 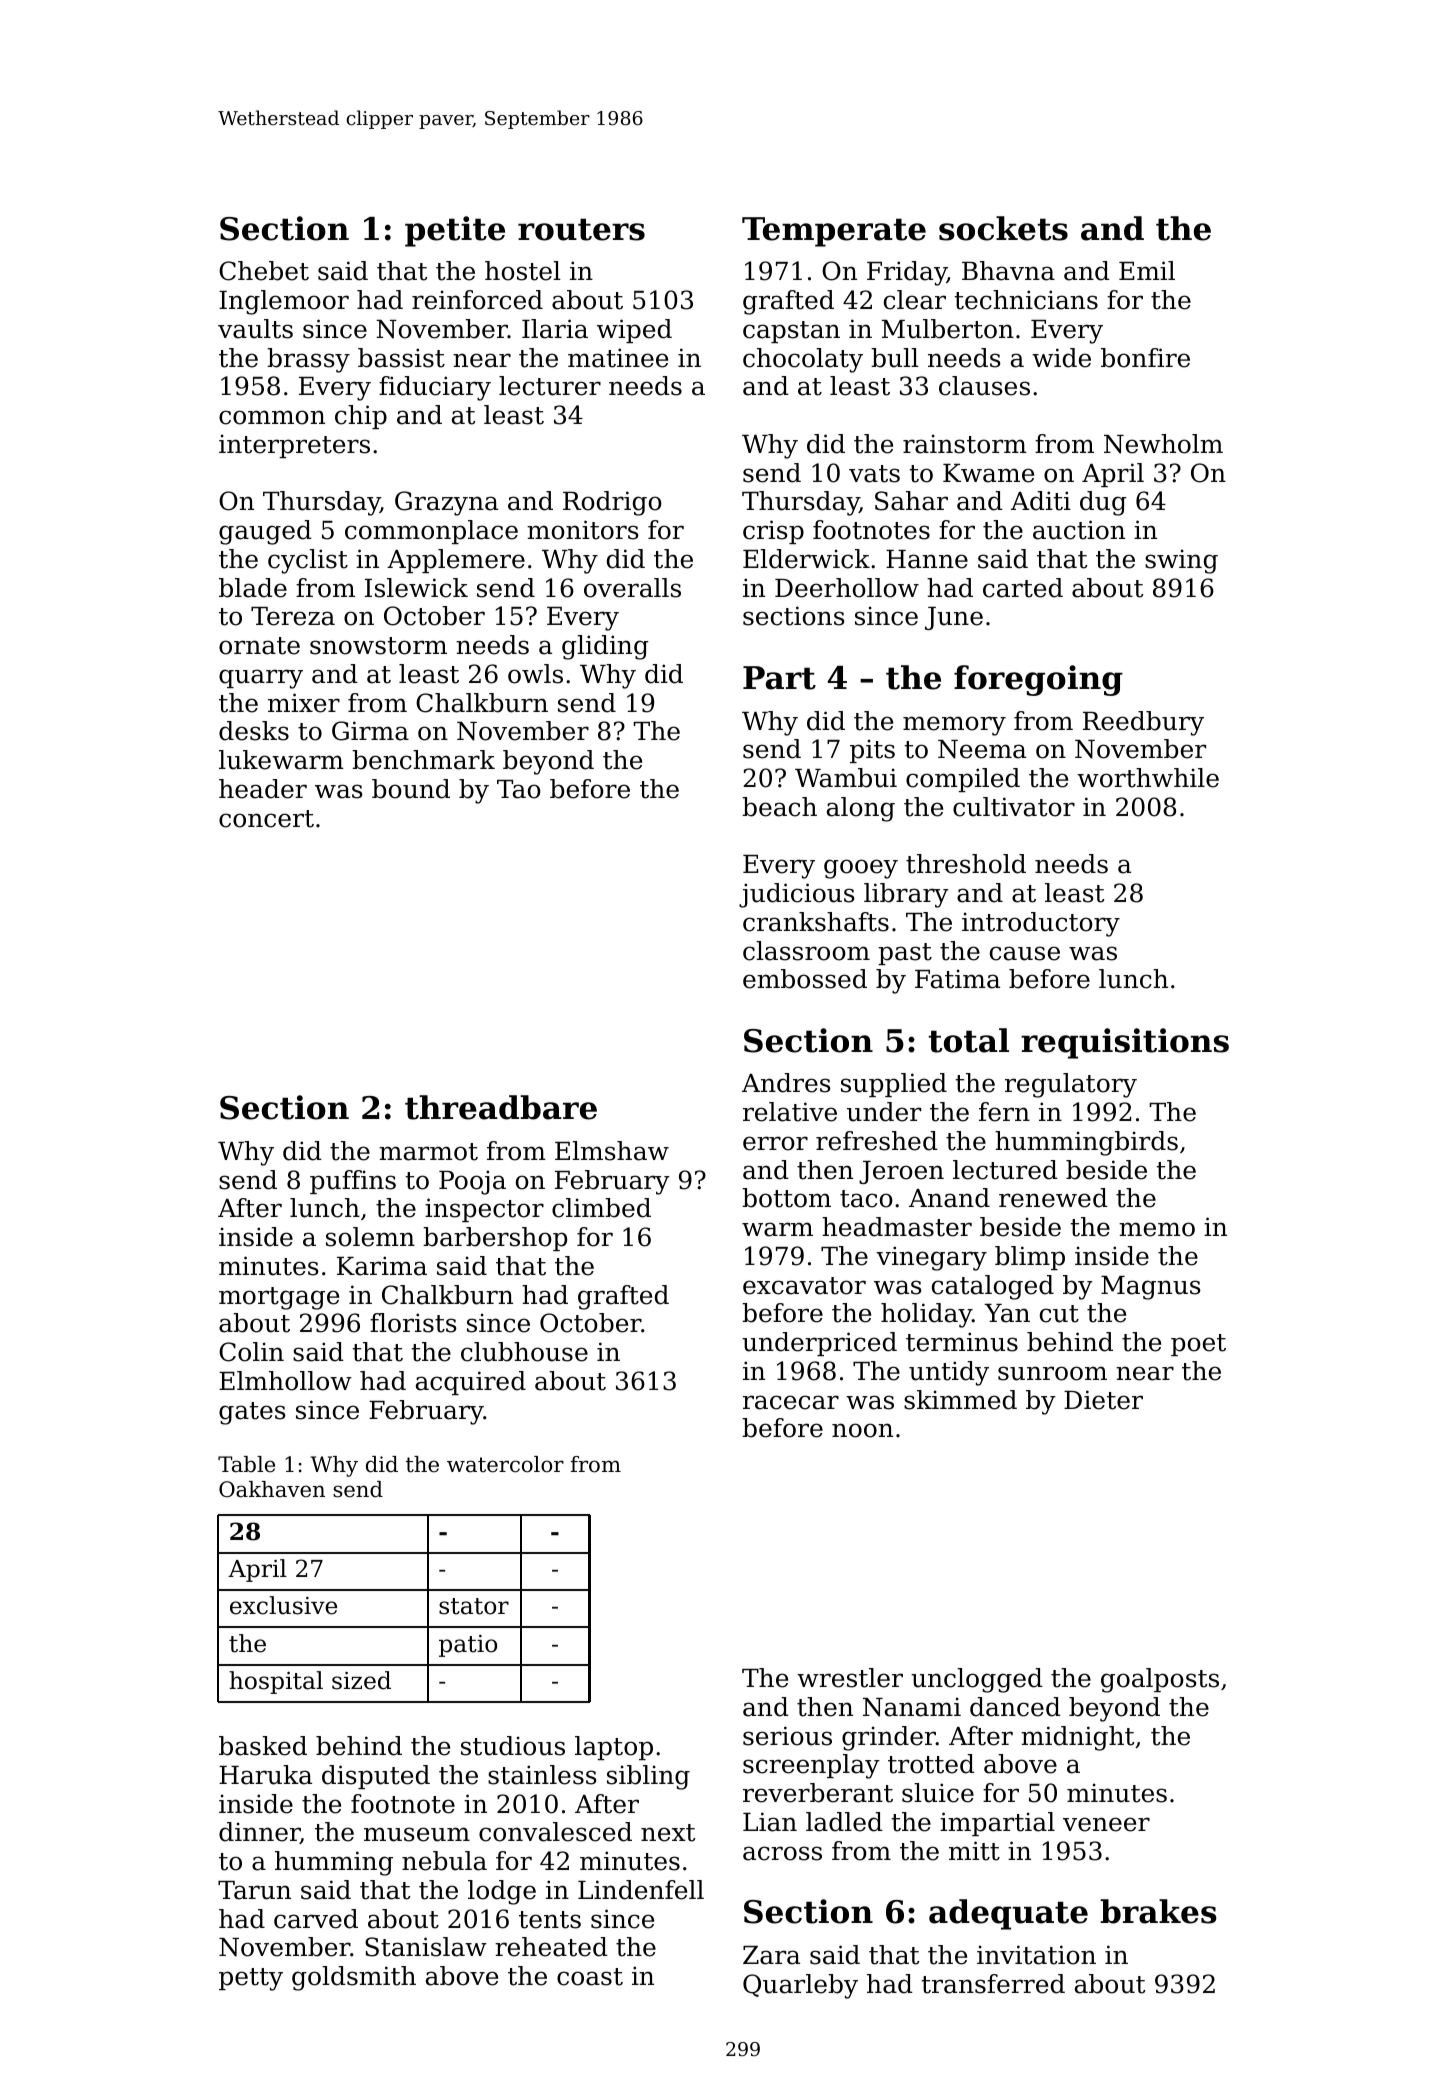 I want to click on unclogged, so click(x=977, y=1680).
